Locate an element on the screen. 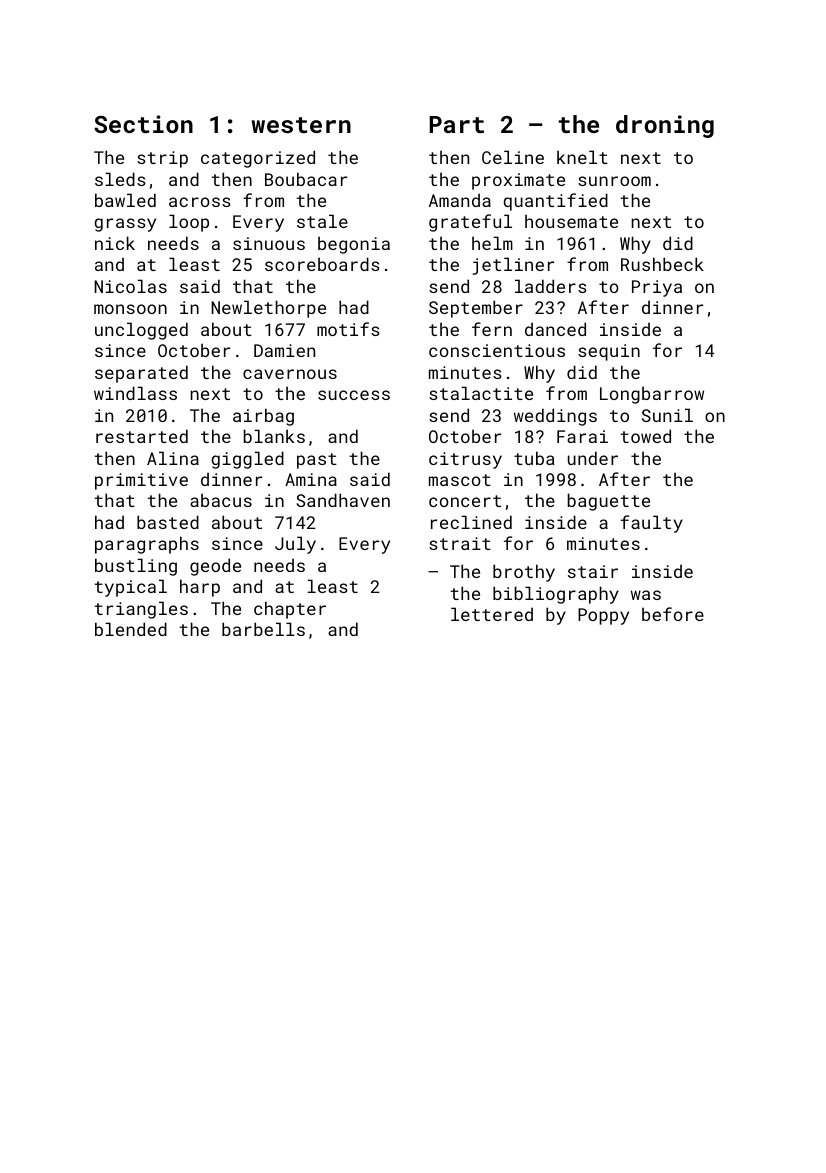  lettered is located at coordinates (492, 614).
